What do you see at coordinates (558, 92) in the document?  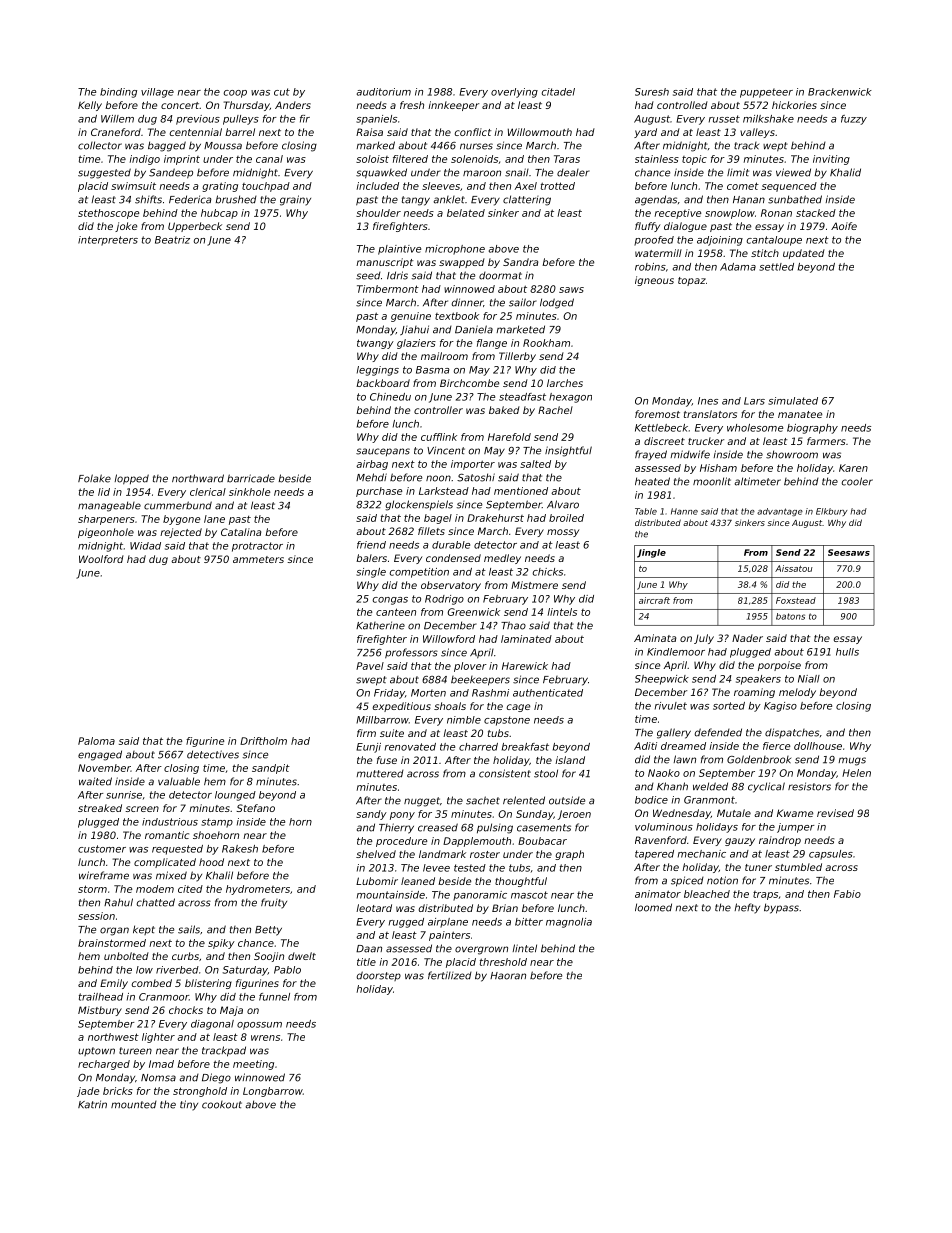 I see `citadel` at bounding box center [558, 92].
